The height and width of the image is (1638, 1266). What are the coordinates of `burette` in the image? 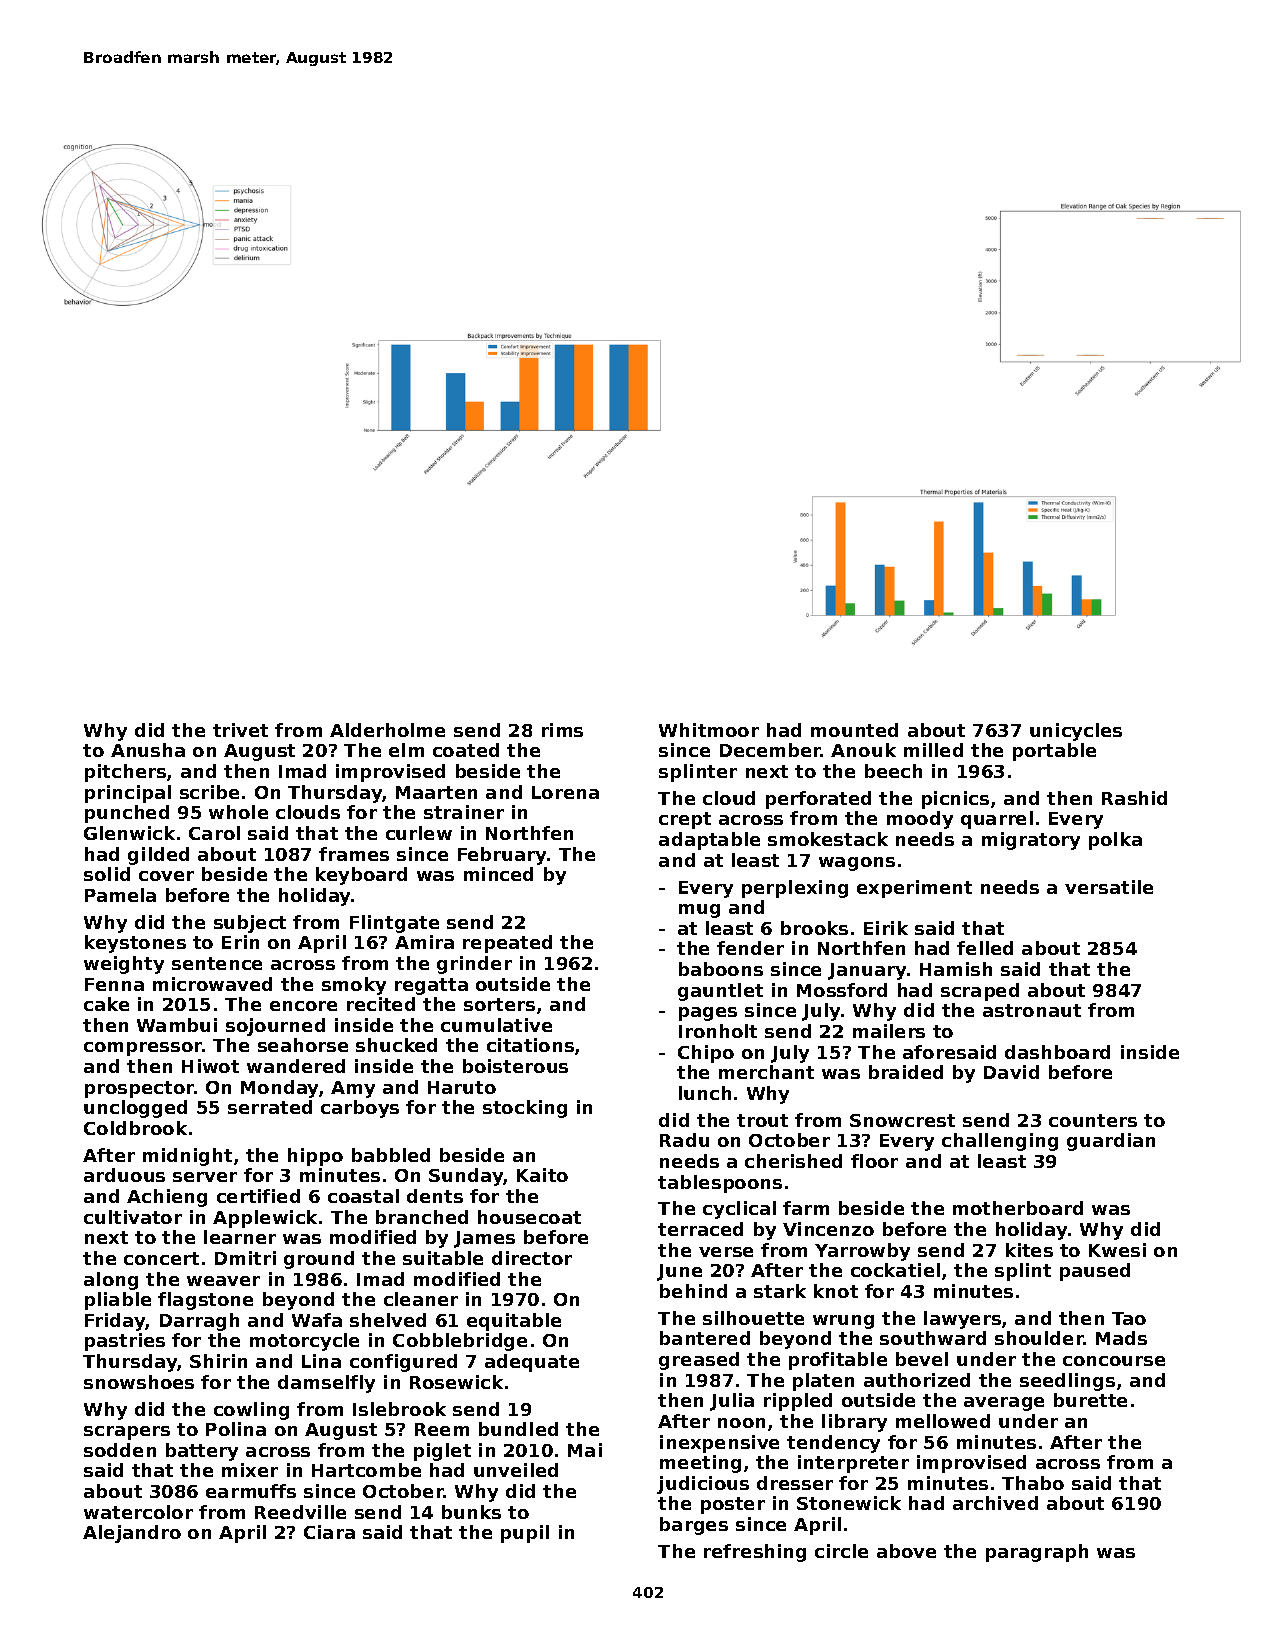 It's located at (1090, 1400).
